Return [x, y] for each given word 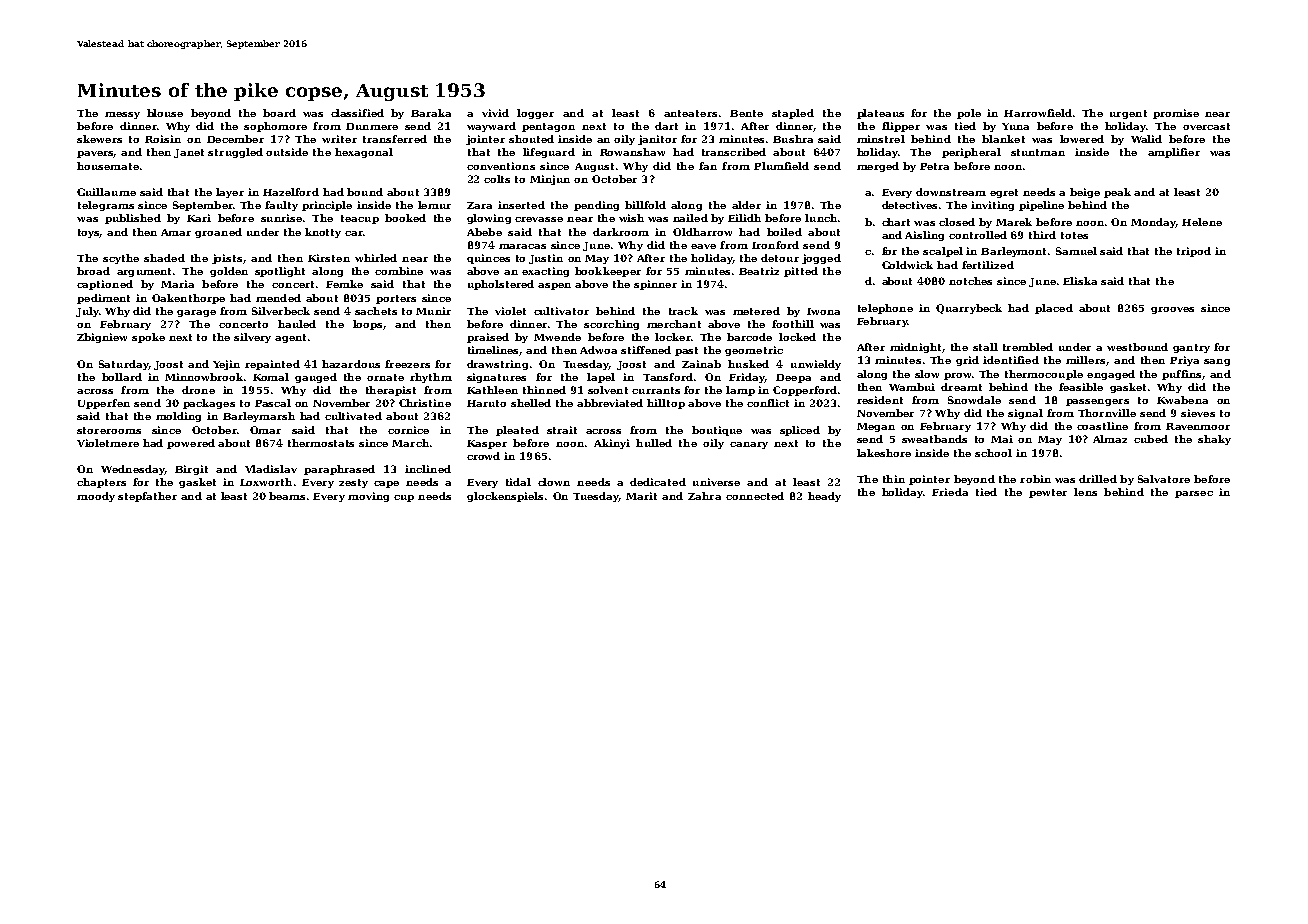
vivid [495, 113]
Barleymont [1013, 252]
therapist [391, 391]
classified [357, 113]
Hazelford [291, 192]
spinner [655, 285]
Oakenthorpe [188, 299]
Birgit [191, 470]
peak [1117, 193]
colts [497, 179]
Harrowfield [1038, 113]
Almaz [1110, 439]
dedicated [658, 482]
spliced [800, 431]
